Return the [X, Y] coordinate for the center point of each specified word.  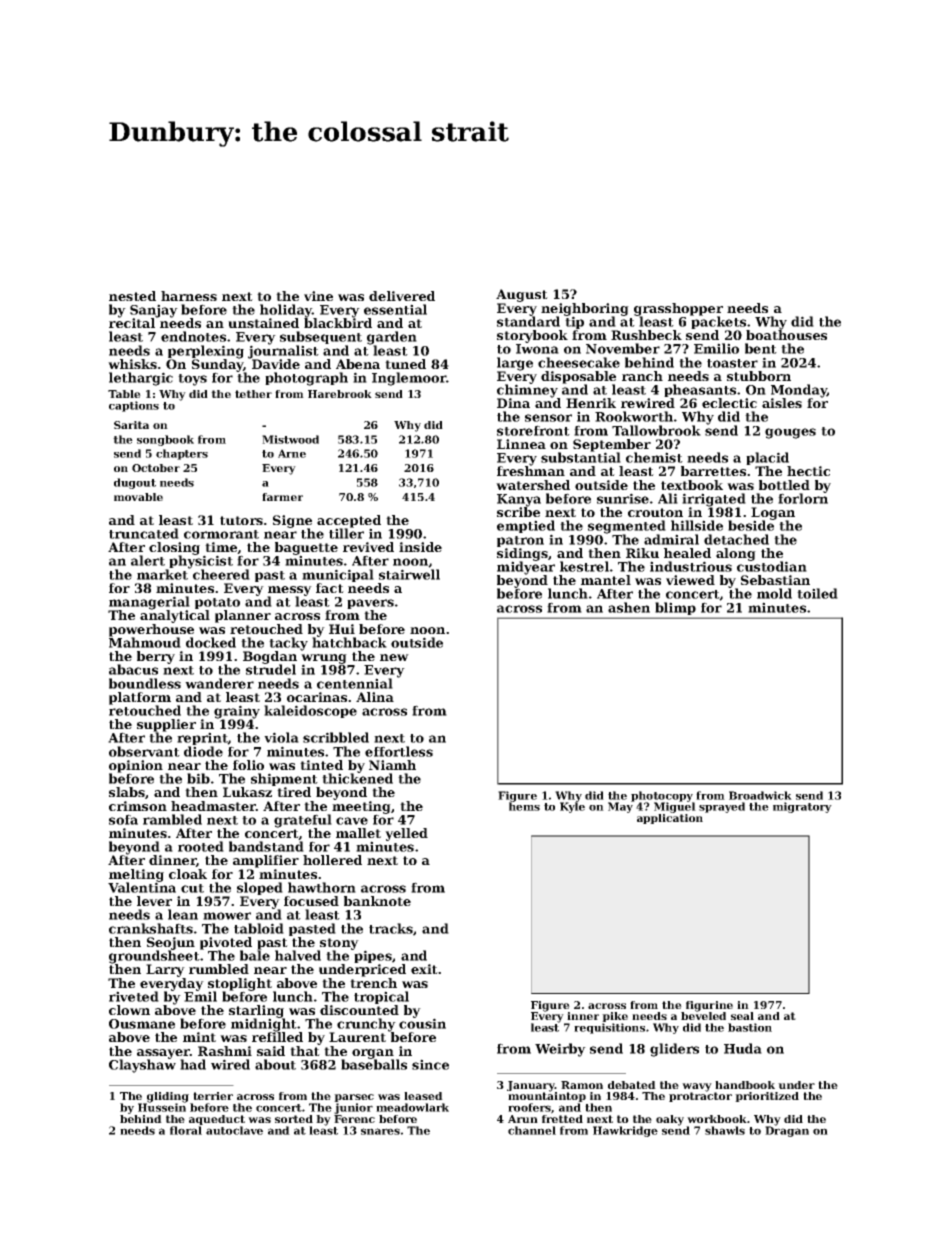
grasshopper [678, 309]
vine [318, 296]
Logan [773, 514]
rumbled [219, 969]
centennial [355, 683]
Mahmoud [145, 642]
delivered [402, 296]
